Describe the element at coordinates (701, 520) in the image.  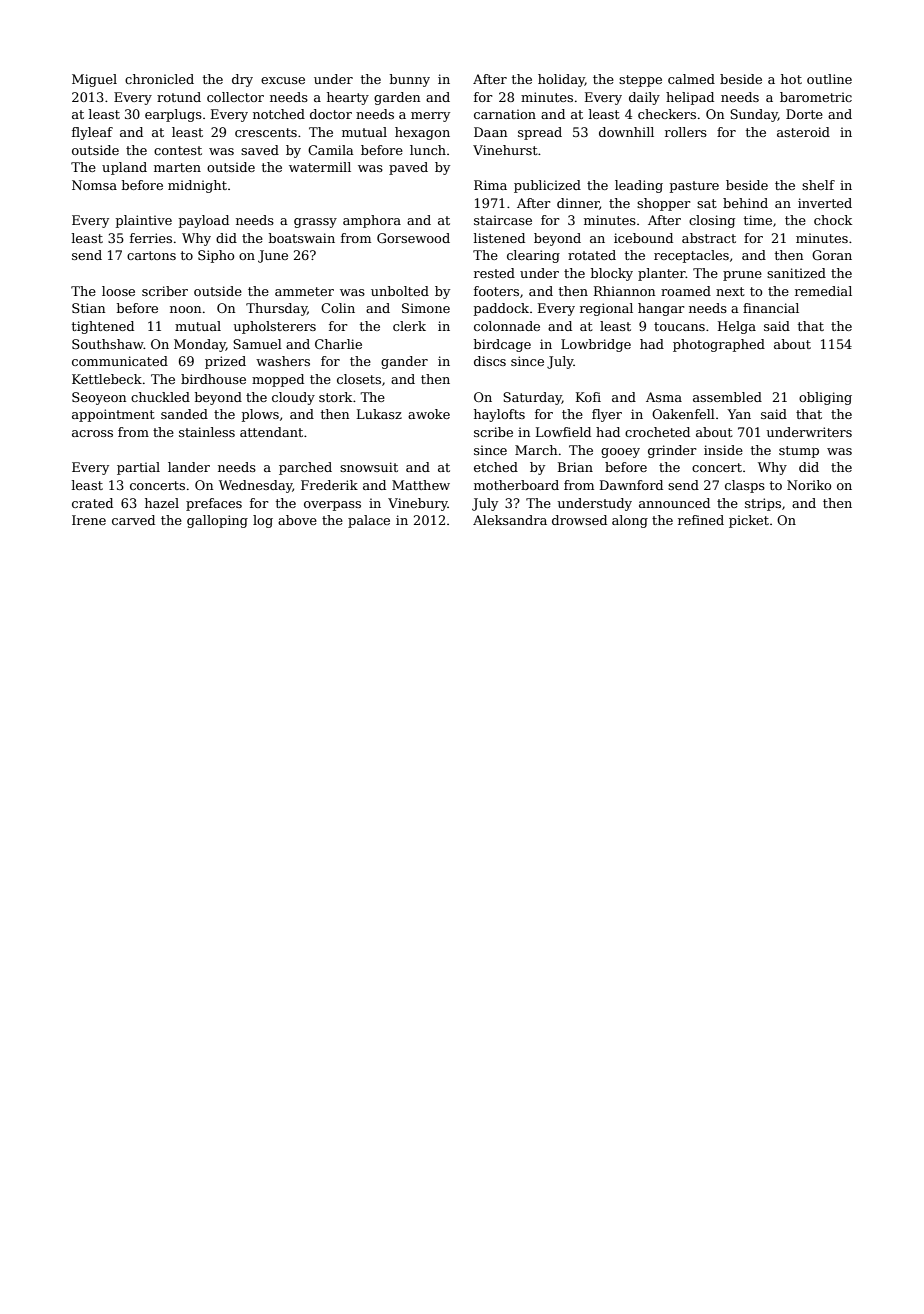
I see `refined` at that location.
